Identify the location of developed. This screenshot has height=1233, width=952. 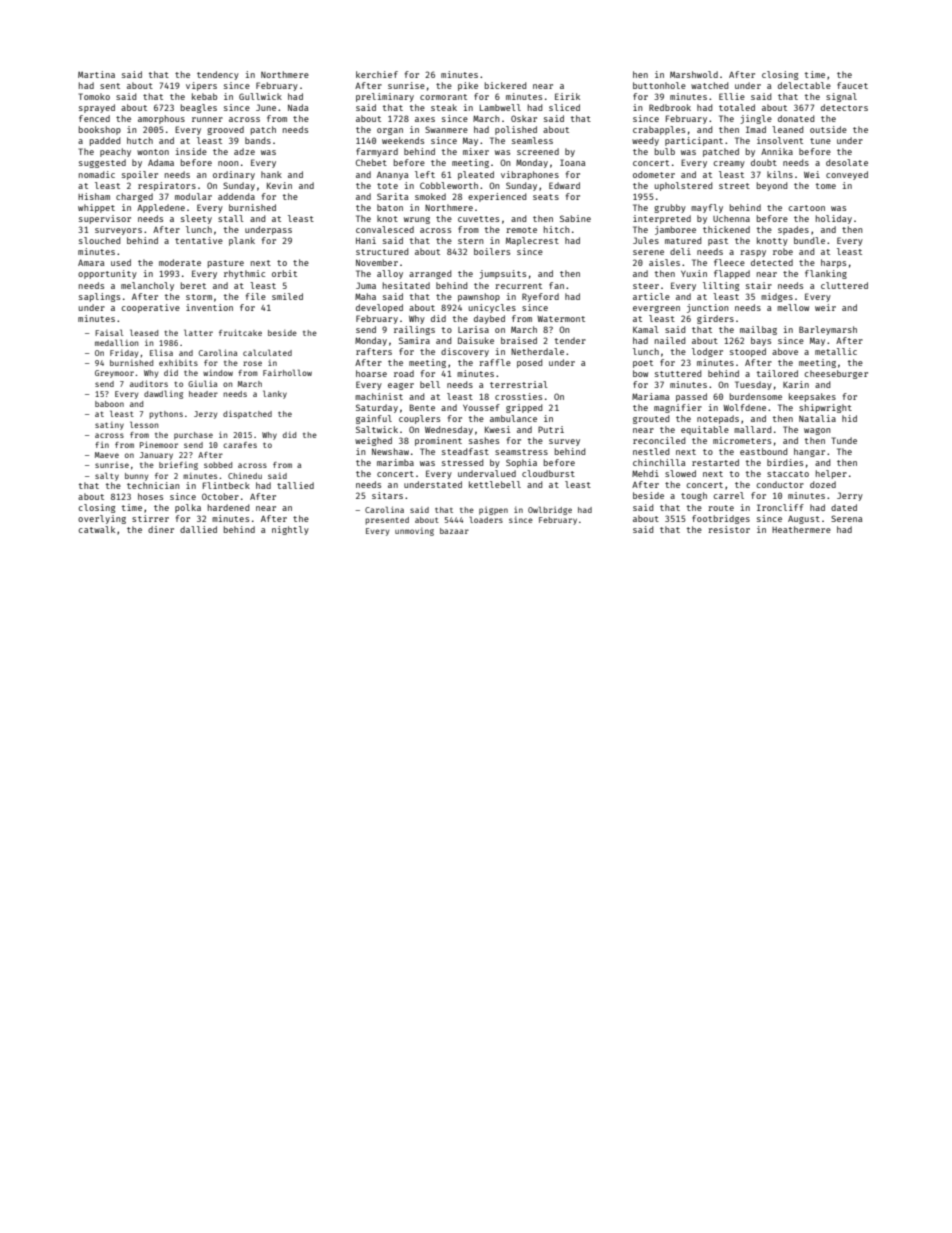
(379, 308).
